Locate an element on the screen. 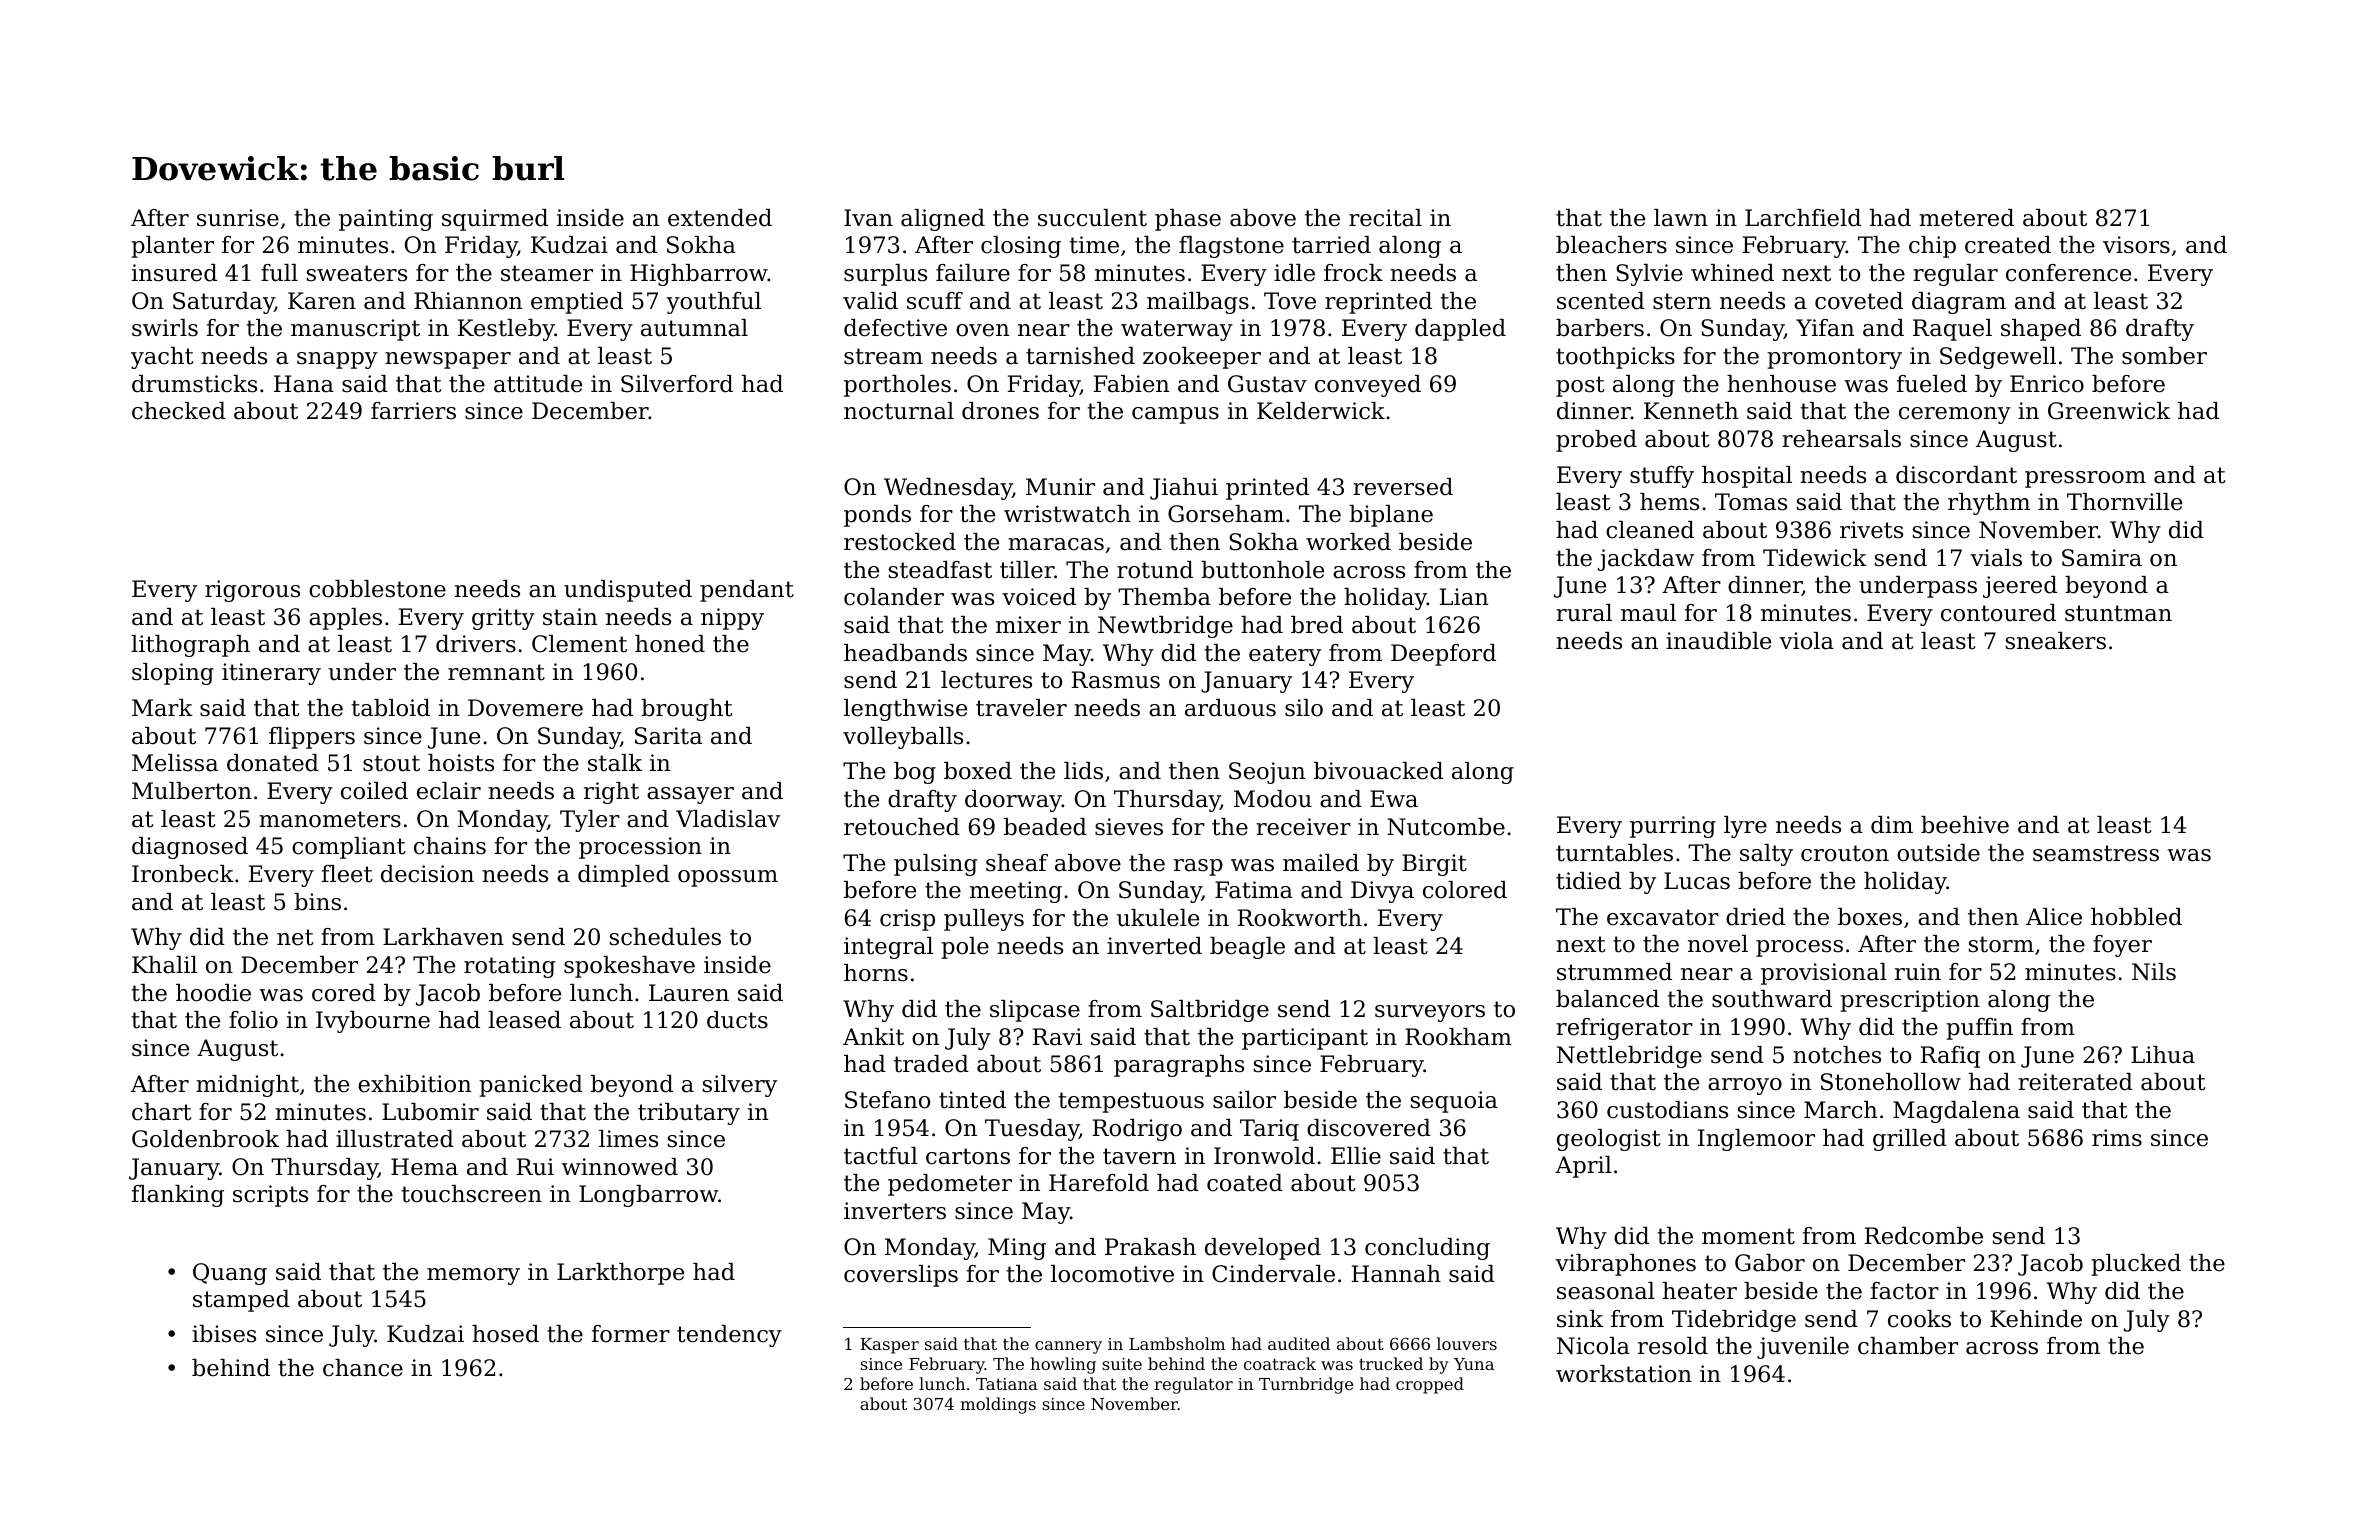  moment is located at coordinates (1748, 1236).
